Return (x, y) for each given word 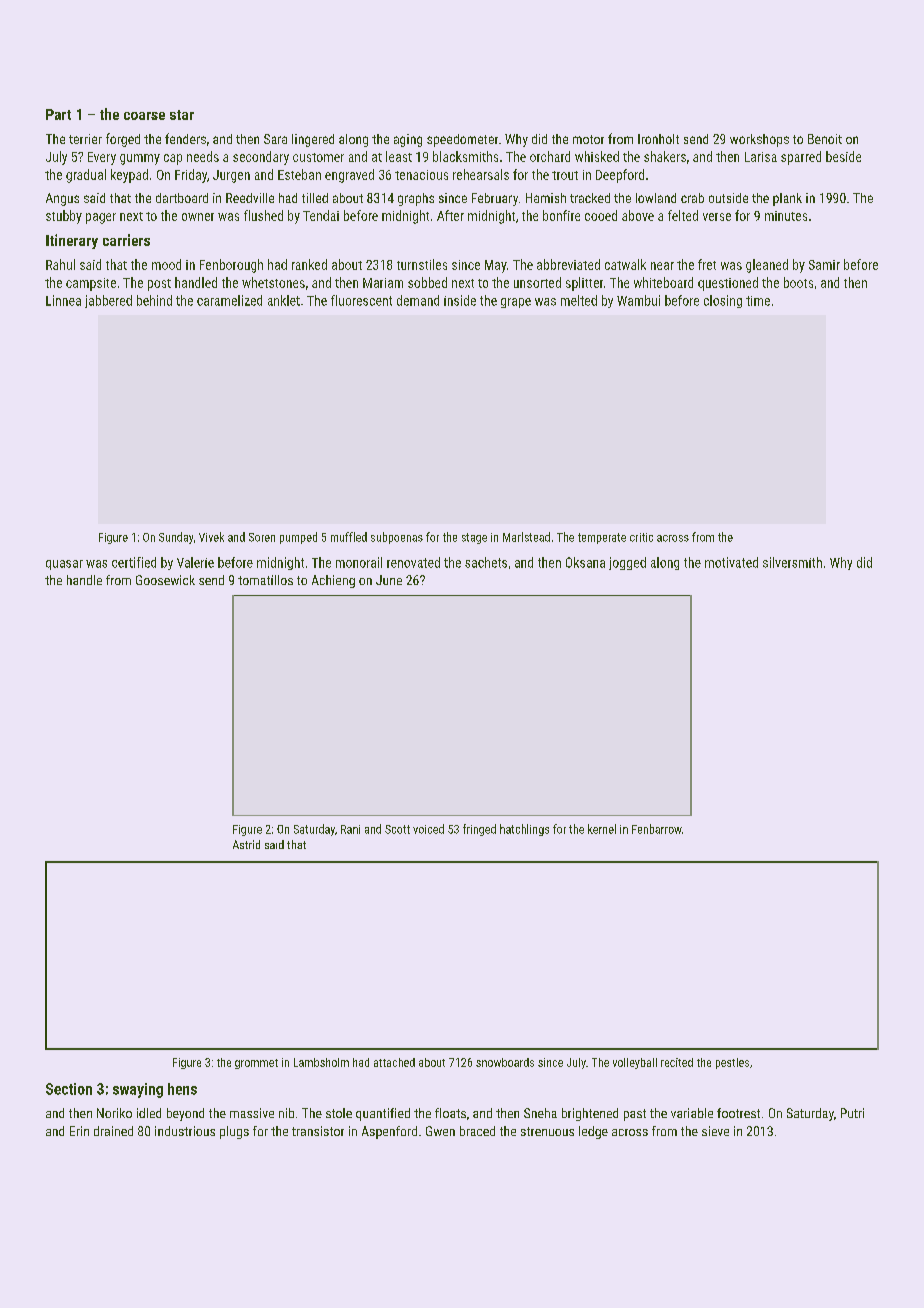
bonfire (561, 215)
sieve (715, 1131)
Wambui (638, 300)
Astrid (246, 844)
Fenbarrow (657, 829)
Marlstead (526, 537)
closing (723, 301)
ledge (593, 1132)
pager (101, 218)
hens (182, 1089)
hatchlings (524, 830)
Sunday (176, 538)
